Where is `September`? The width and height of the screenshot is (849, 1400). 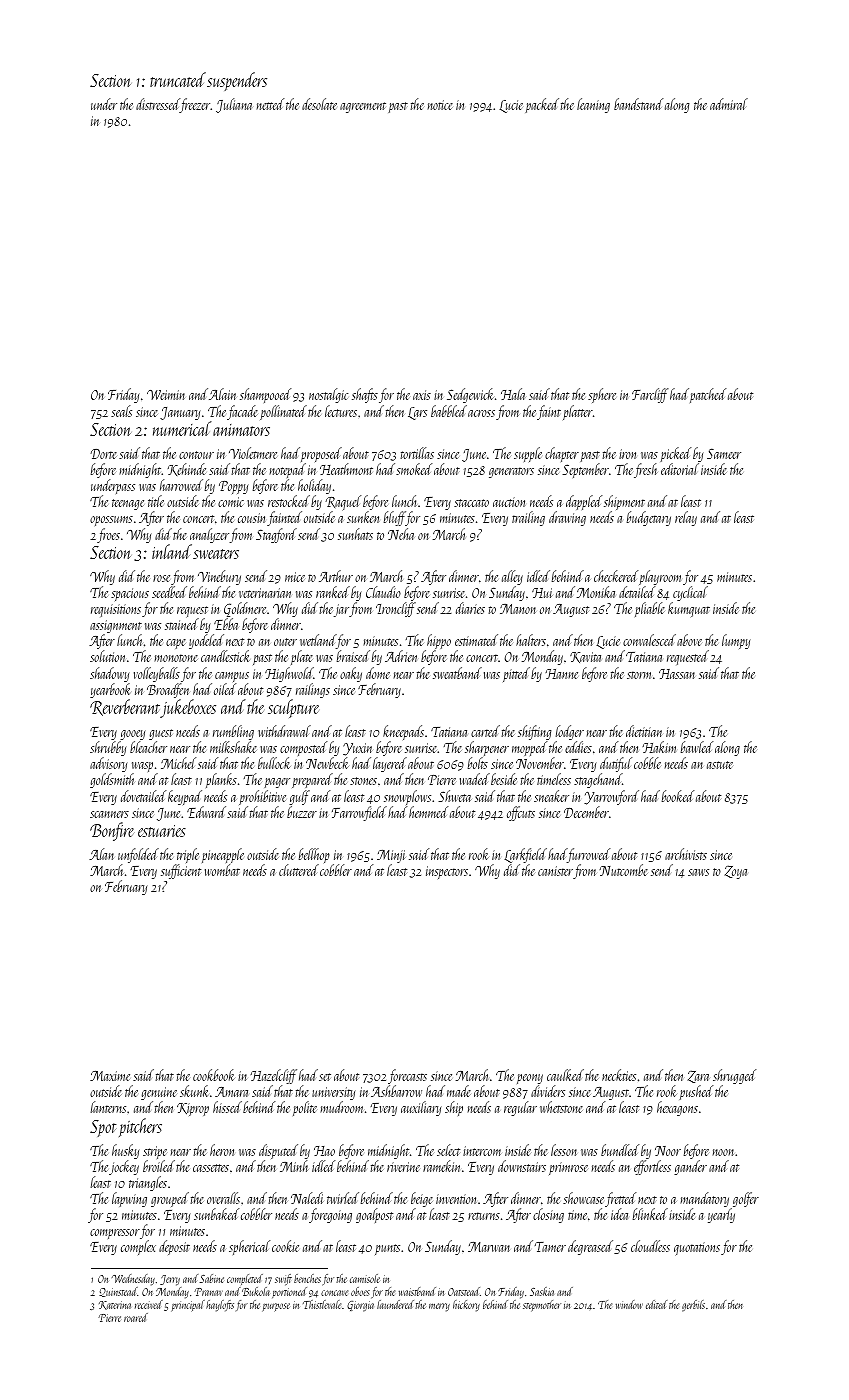 September is located at coordinates (585, 470).
